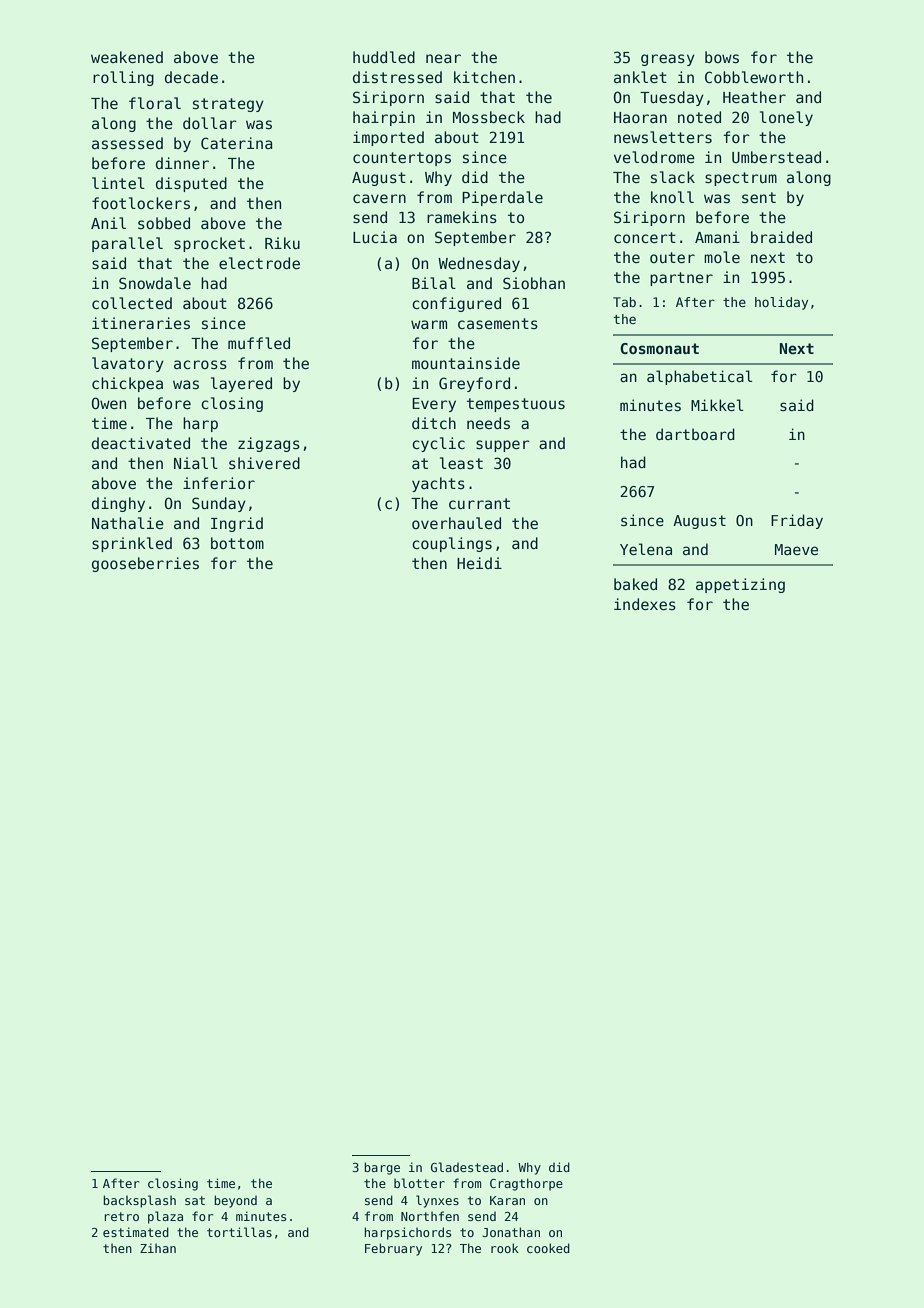  Describe the element at coordinates (164, 223) in the page. I see `sobbed` at that location.
